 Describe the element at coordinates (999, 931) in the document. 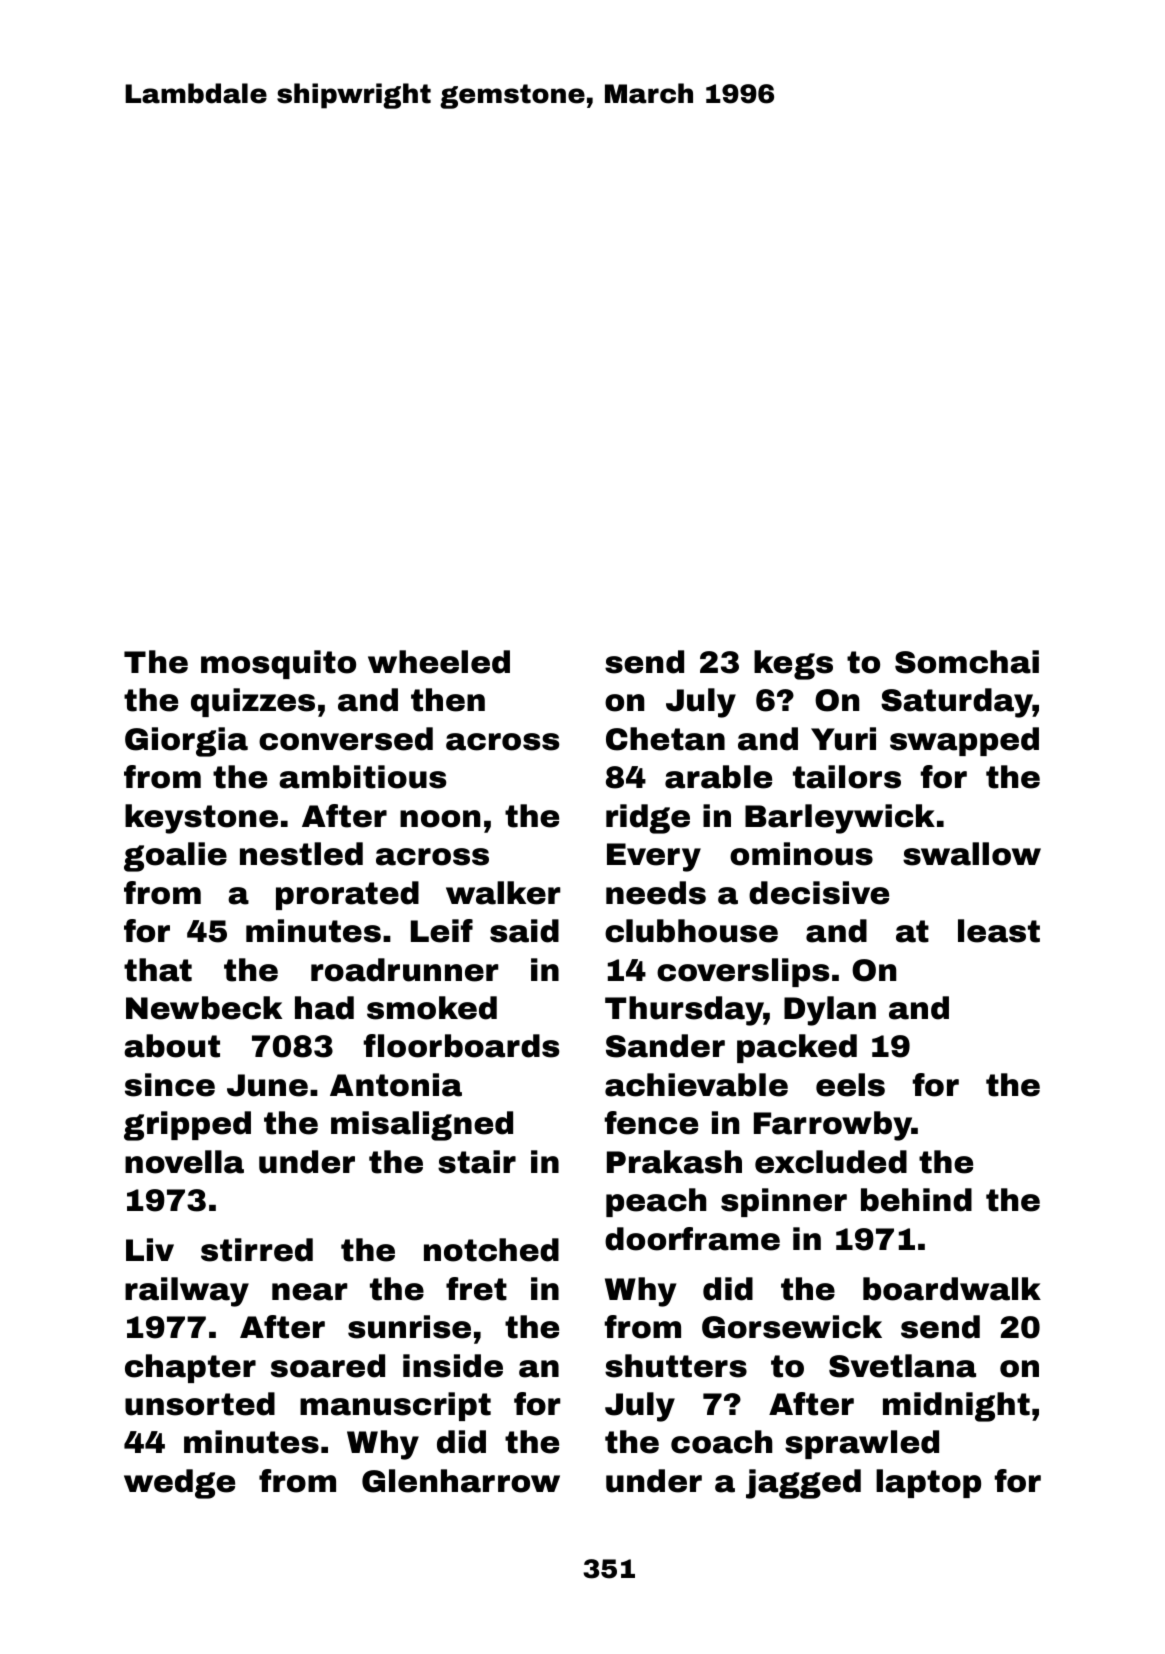

I see `least` at that location.
